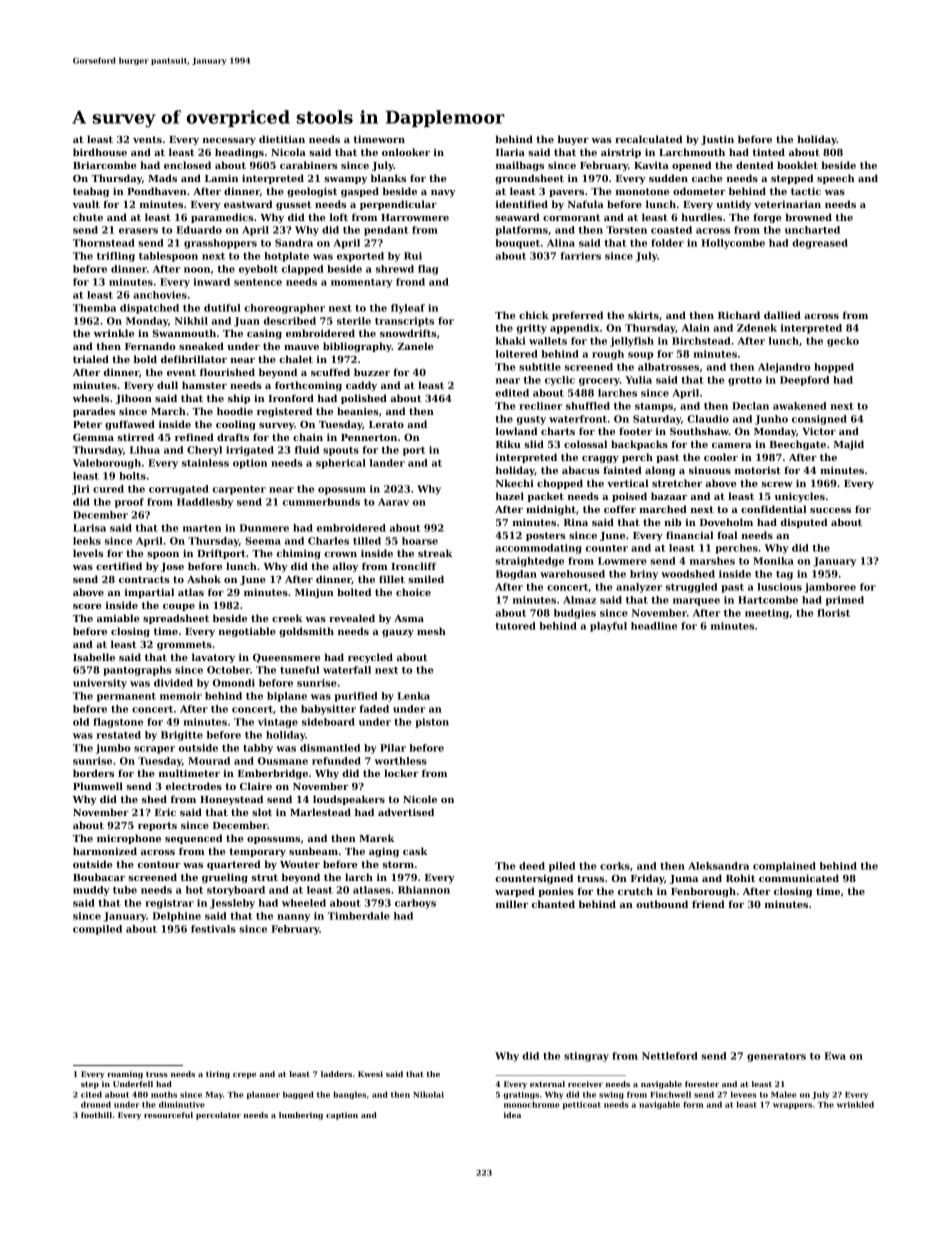 This screenshot has width=952, height=1233. What do you see at coordinates (164, 1094) in the screenshot?
I see `moths` at bounding box center [164, 1094].
